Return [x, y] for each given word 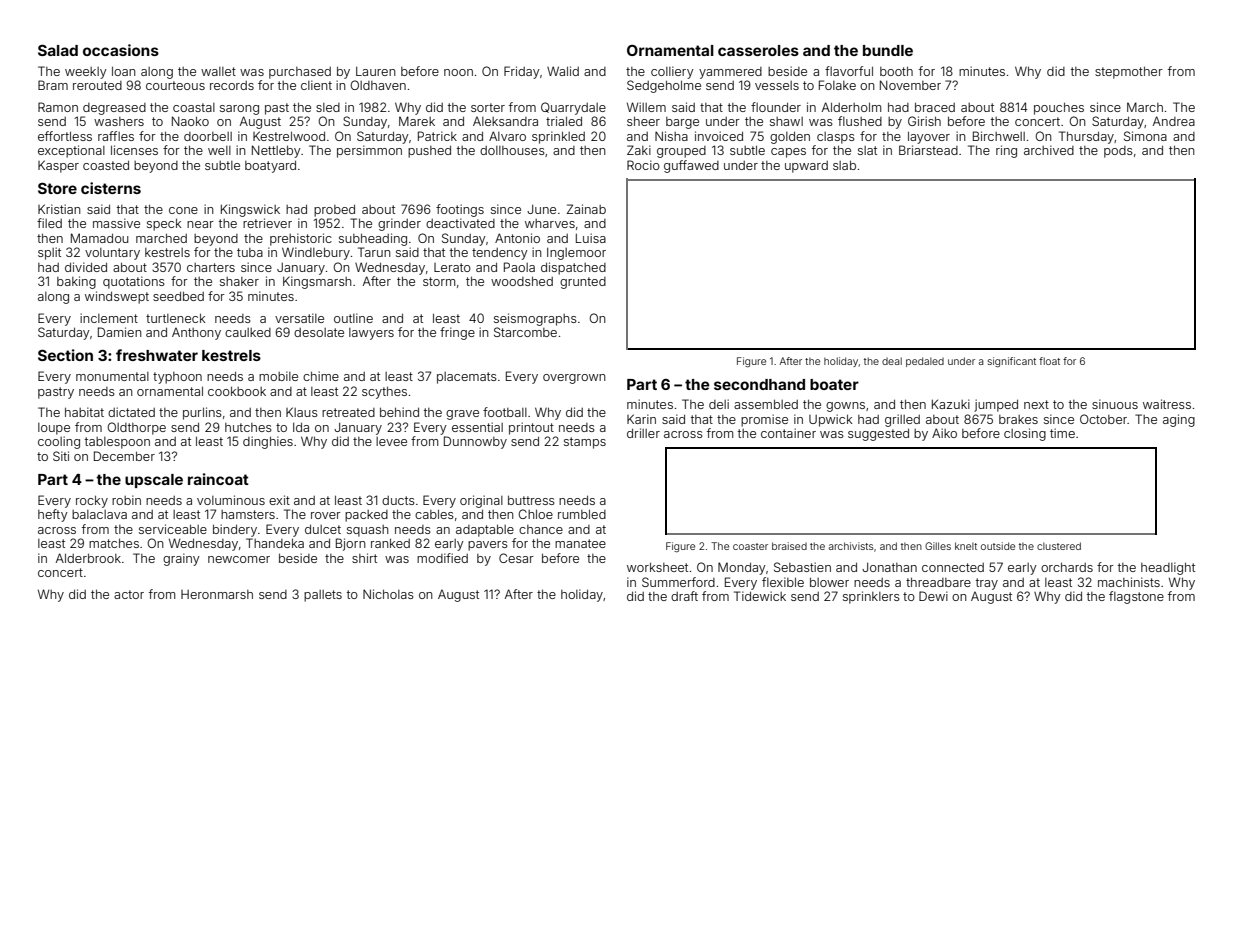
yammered [730, 73]
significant [1012, 362]
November [910, 85]
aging [1179, 420]
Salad [58, 50]
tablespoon [117, 443]
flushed [860, 121]
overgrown [574, 379]
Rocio [643, 165]
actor [129, 594]
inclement [109, 318]
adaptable [485, 530]
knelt [966, 546]
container [788, 433]
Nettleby [276, 151]
